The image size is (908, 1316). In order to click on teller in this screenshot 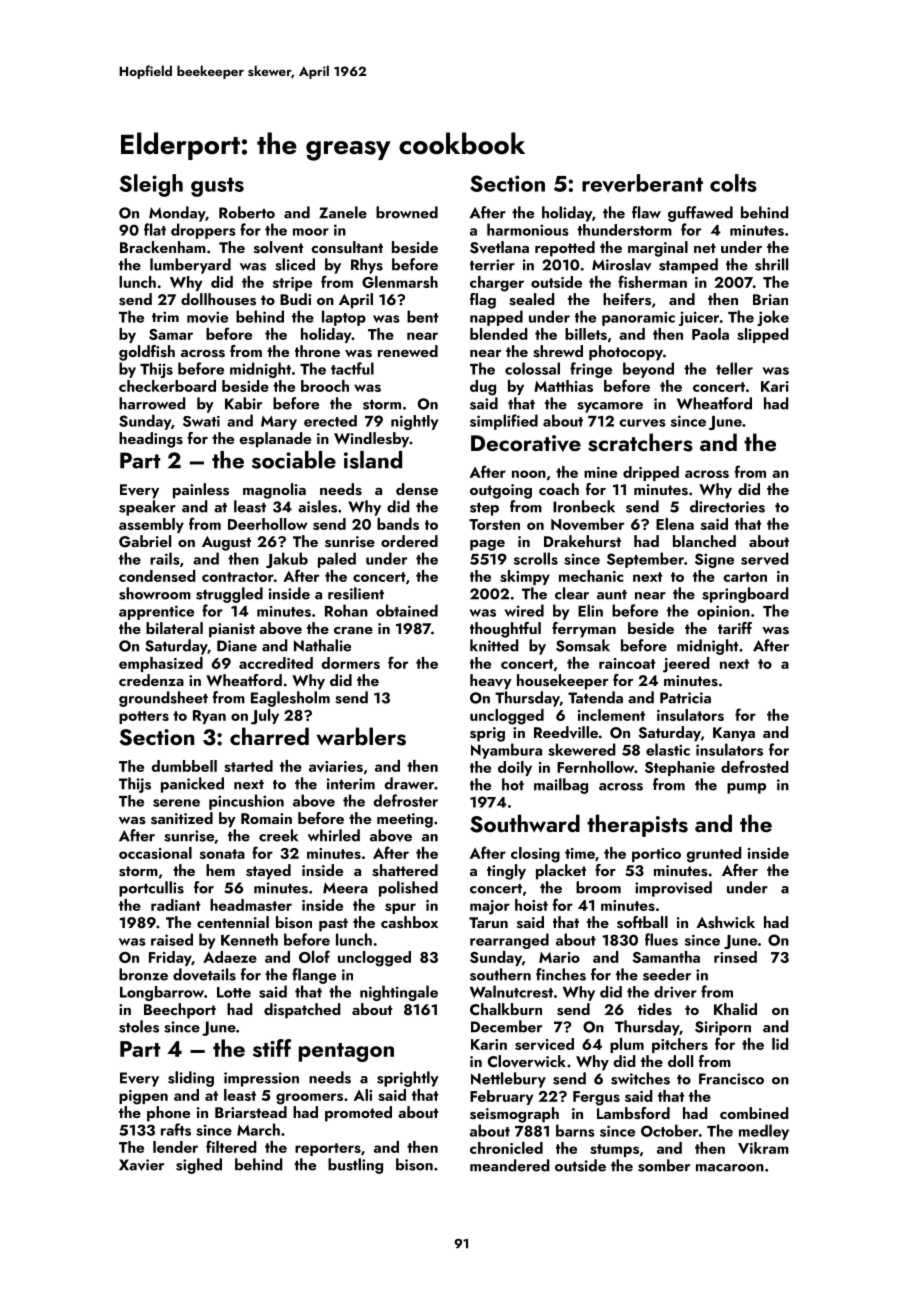, I will do `click(734, 368)`.
